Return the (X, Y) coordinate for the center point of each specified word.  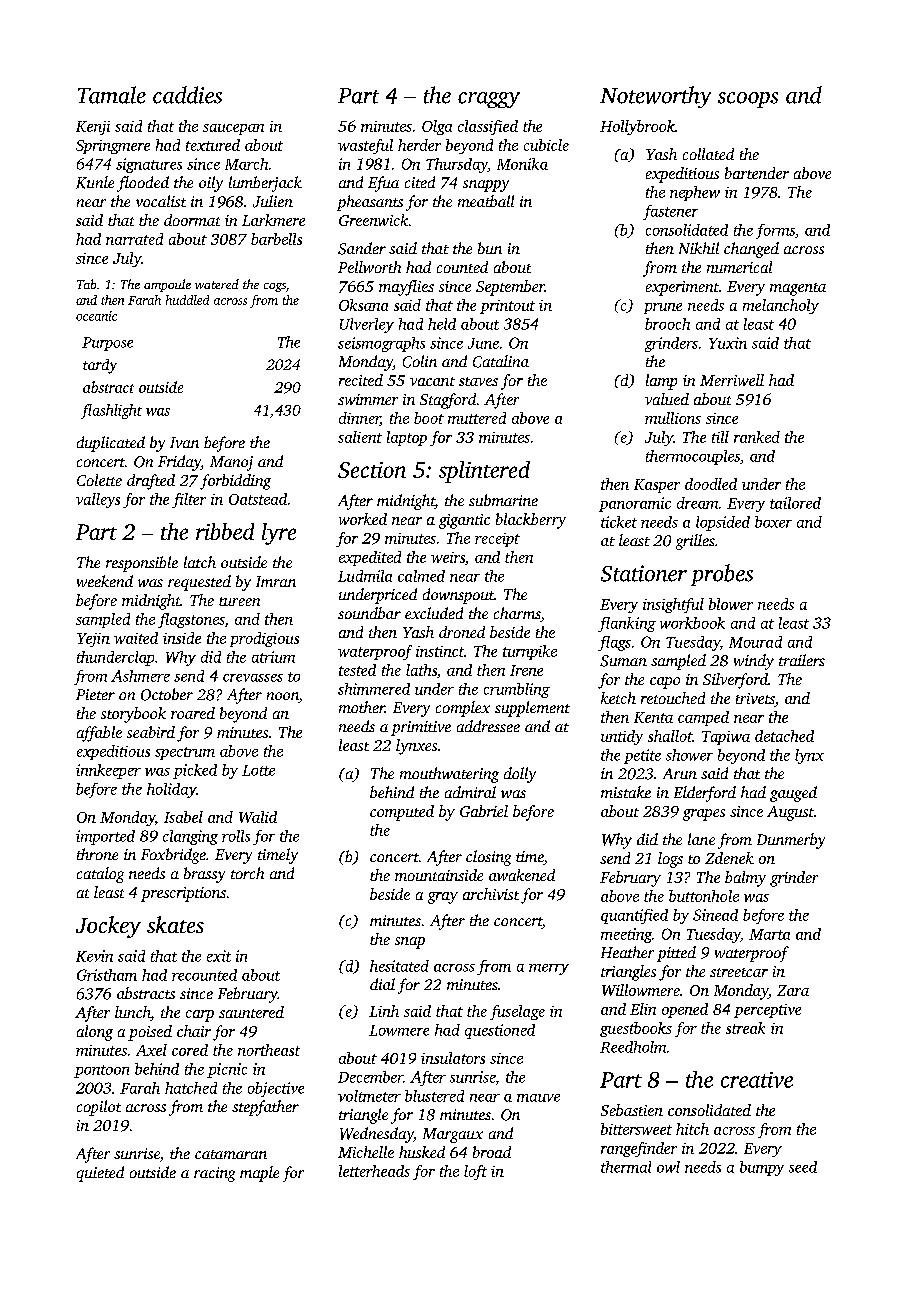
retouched (673, 698)
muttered (477, 418)
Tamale (112, 95)
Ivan (184, 442)
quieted (100, 1174)
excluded (434, 613)
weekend (105, 581)
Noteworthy (655, 97)
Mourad (755, 642)
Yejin (93, 640)
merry (549, 969)
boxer (773, 522)
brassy (204, 875)
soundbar (369, 613)
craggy (489, 100)
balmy (745, 879)
